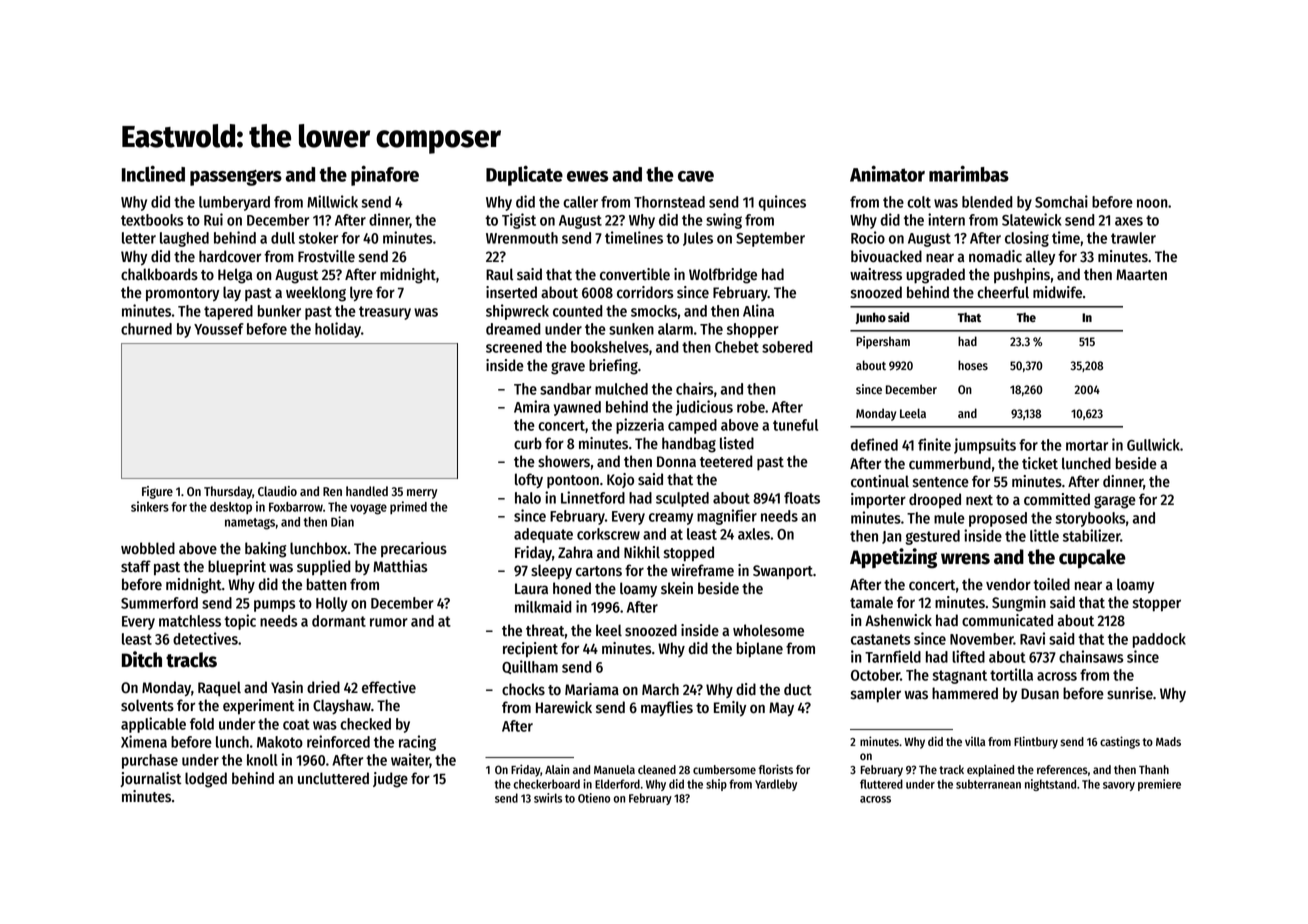 The width and height of the screenshot is (1308, 924). I want to click on savory, so click(1119, 786).
